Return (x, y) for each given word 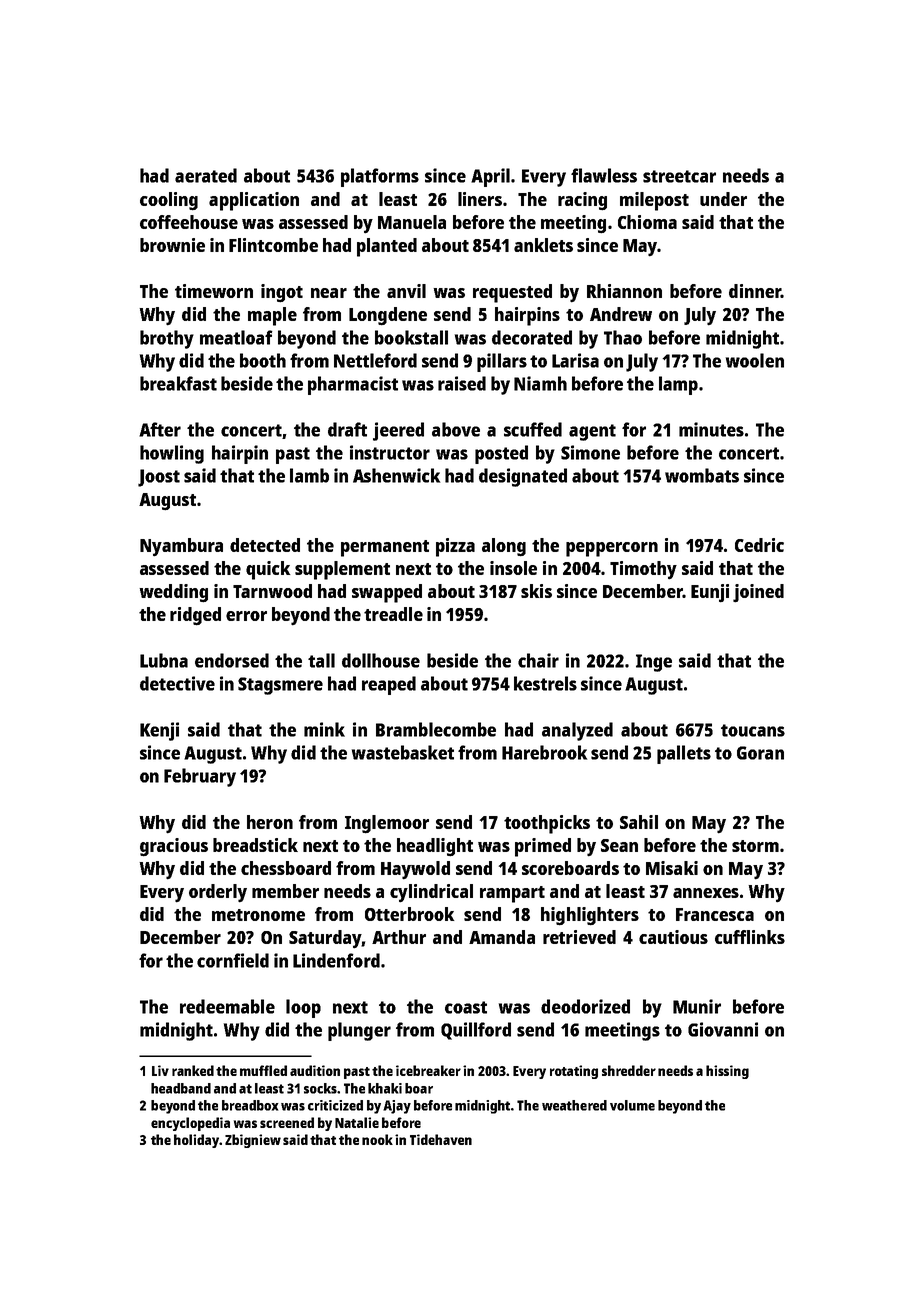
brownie (172, 245)
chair (538, 660)
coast (466, 1007)
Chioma (647, 222)
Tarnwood (272, 591)
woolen (755, 360)
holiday (196, 1141)
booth (263, 360)
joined (758, 593)
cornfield (233, 960)
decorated (532, 337)
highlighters (590, 916)
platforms (380, 177)
